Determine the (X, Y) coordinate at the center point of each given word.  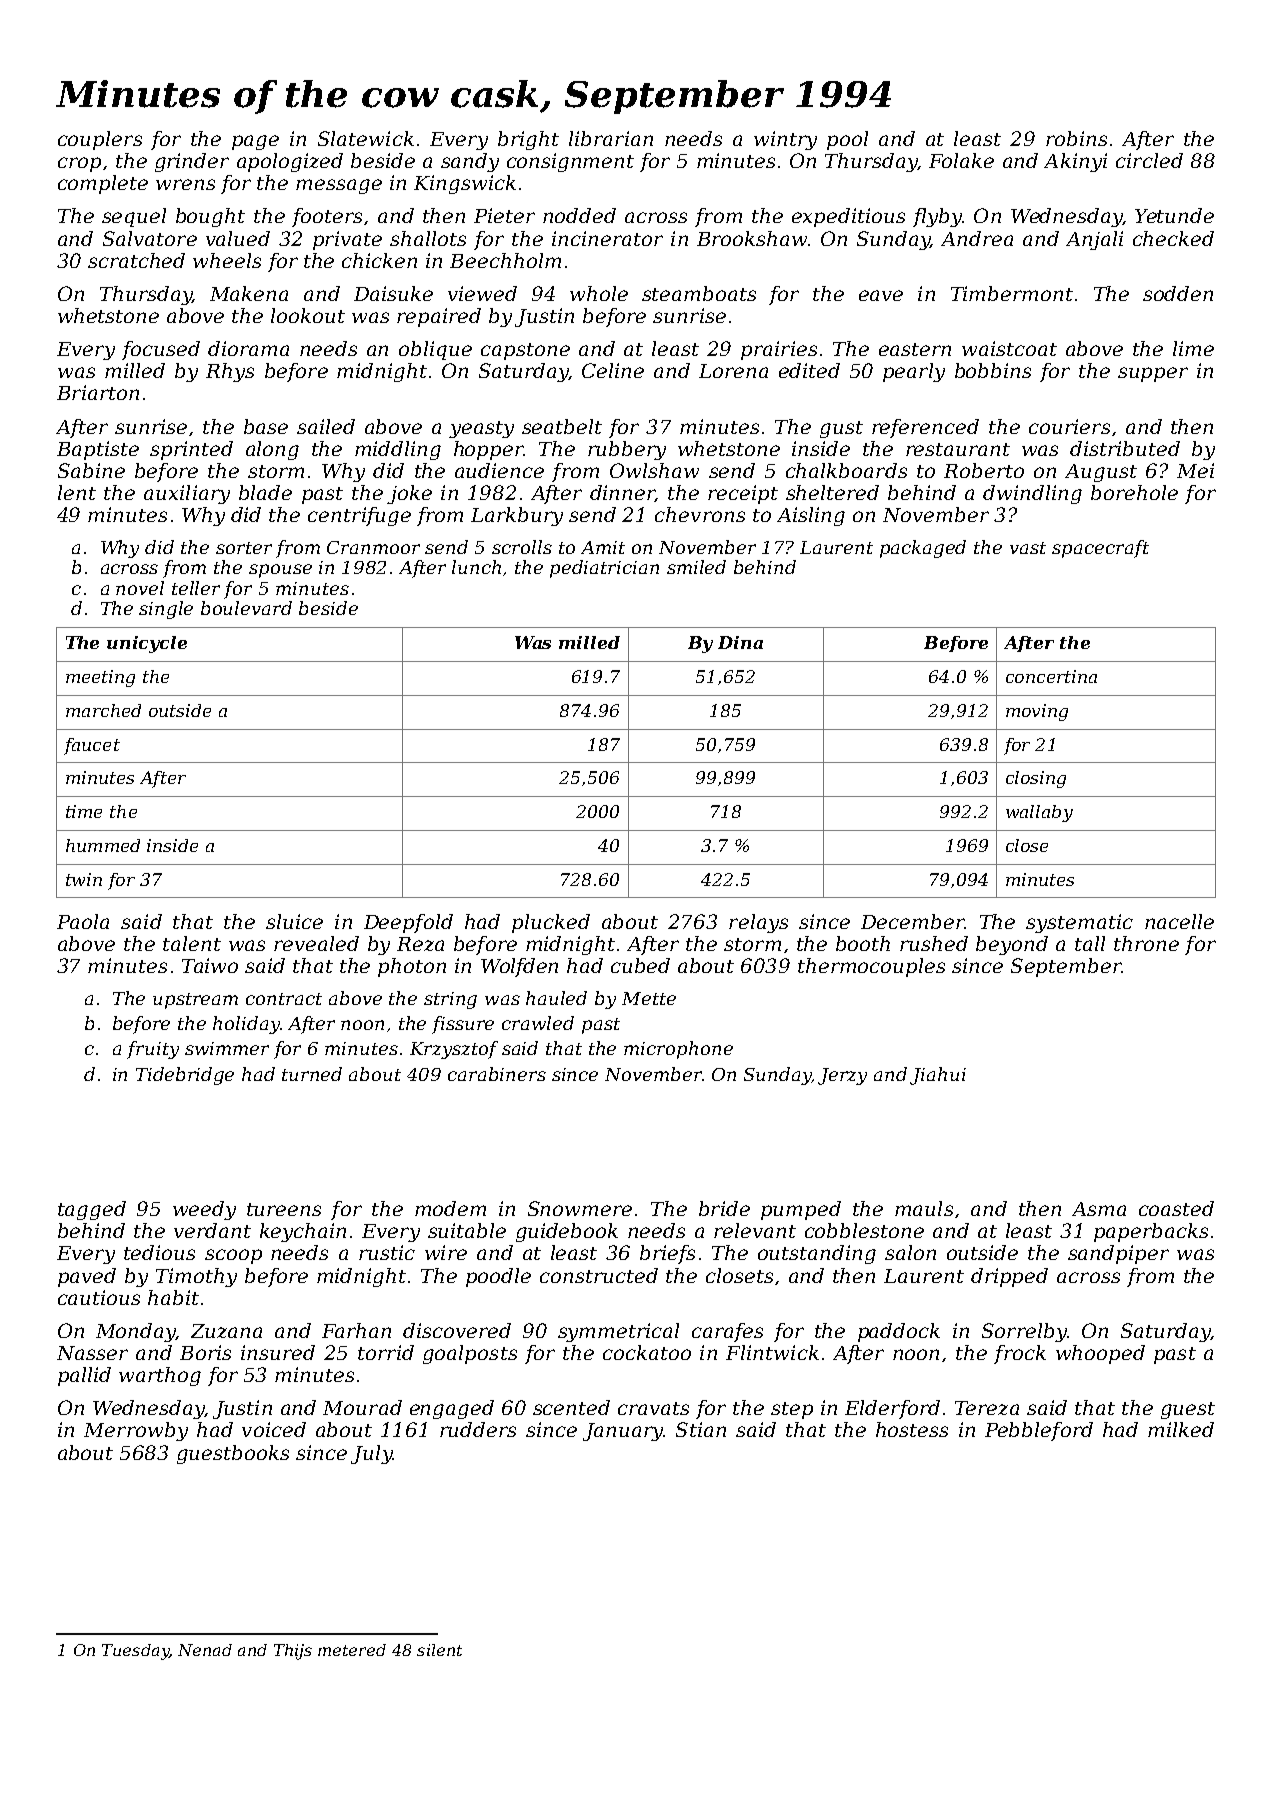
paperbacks (1151, 1232)
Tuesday (135, 1652)
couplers (100, 140)
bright (528, 140)
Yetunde (1174, 215)
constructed (599, 1275)
